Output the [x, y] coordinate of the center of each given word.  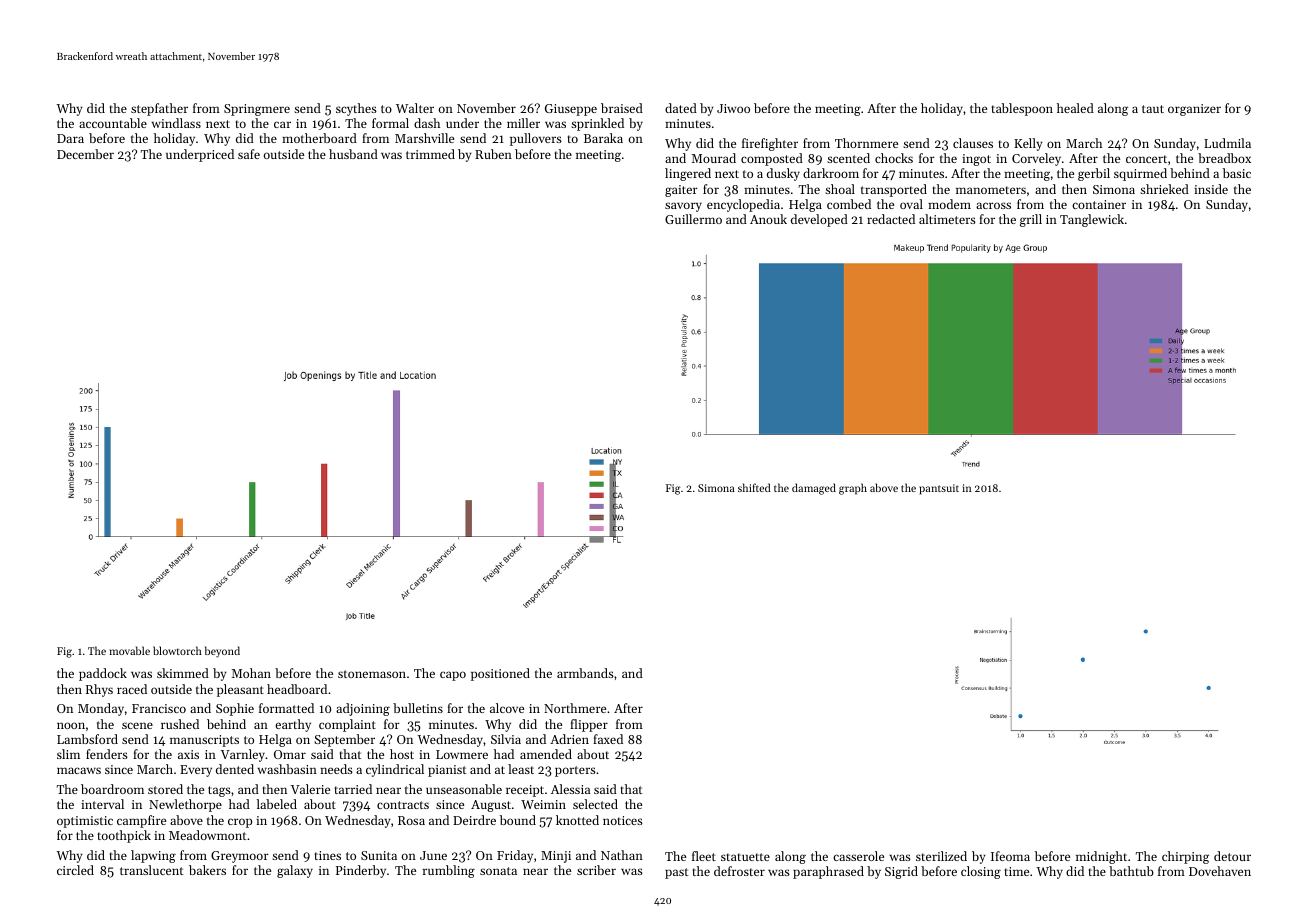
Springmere [257, 110]
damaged [814, 489]
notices [623, 820]
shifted [754, 487]
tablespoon [1022, 109]
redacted [891, 219]
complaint [347, 725]
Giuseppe [571, 110]
